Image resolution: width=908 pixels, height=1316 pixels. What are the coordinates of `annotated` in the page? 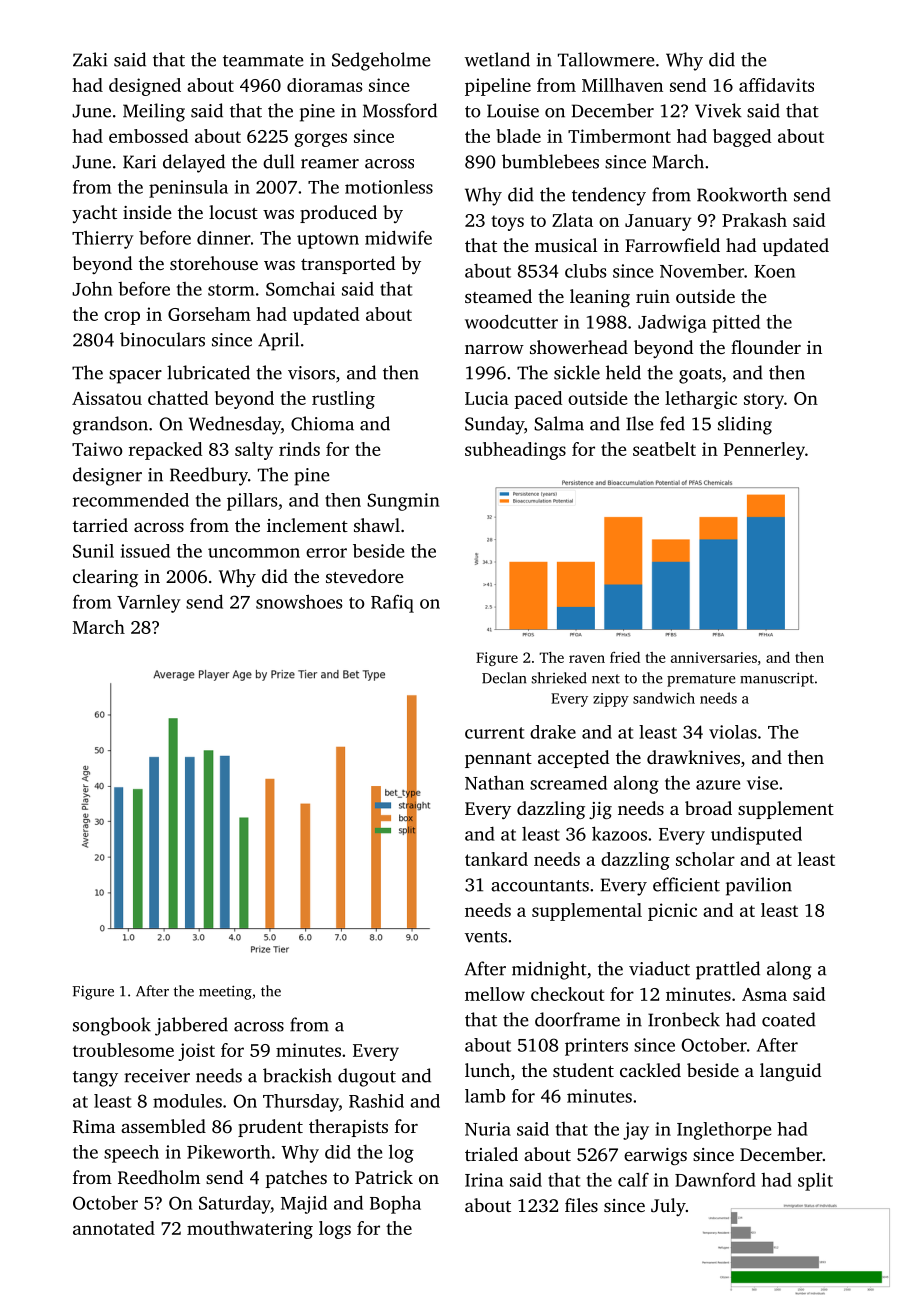 It's located at (114, 1228).
